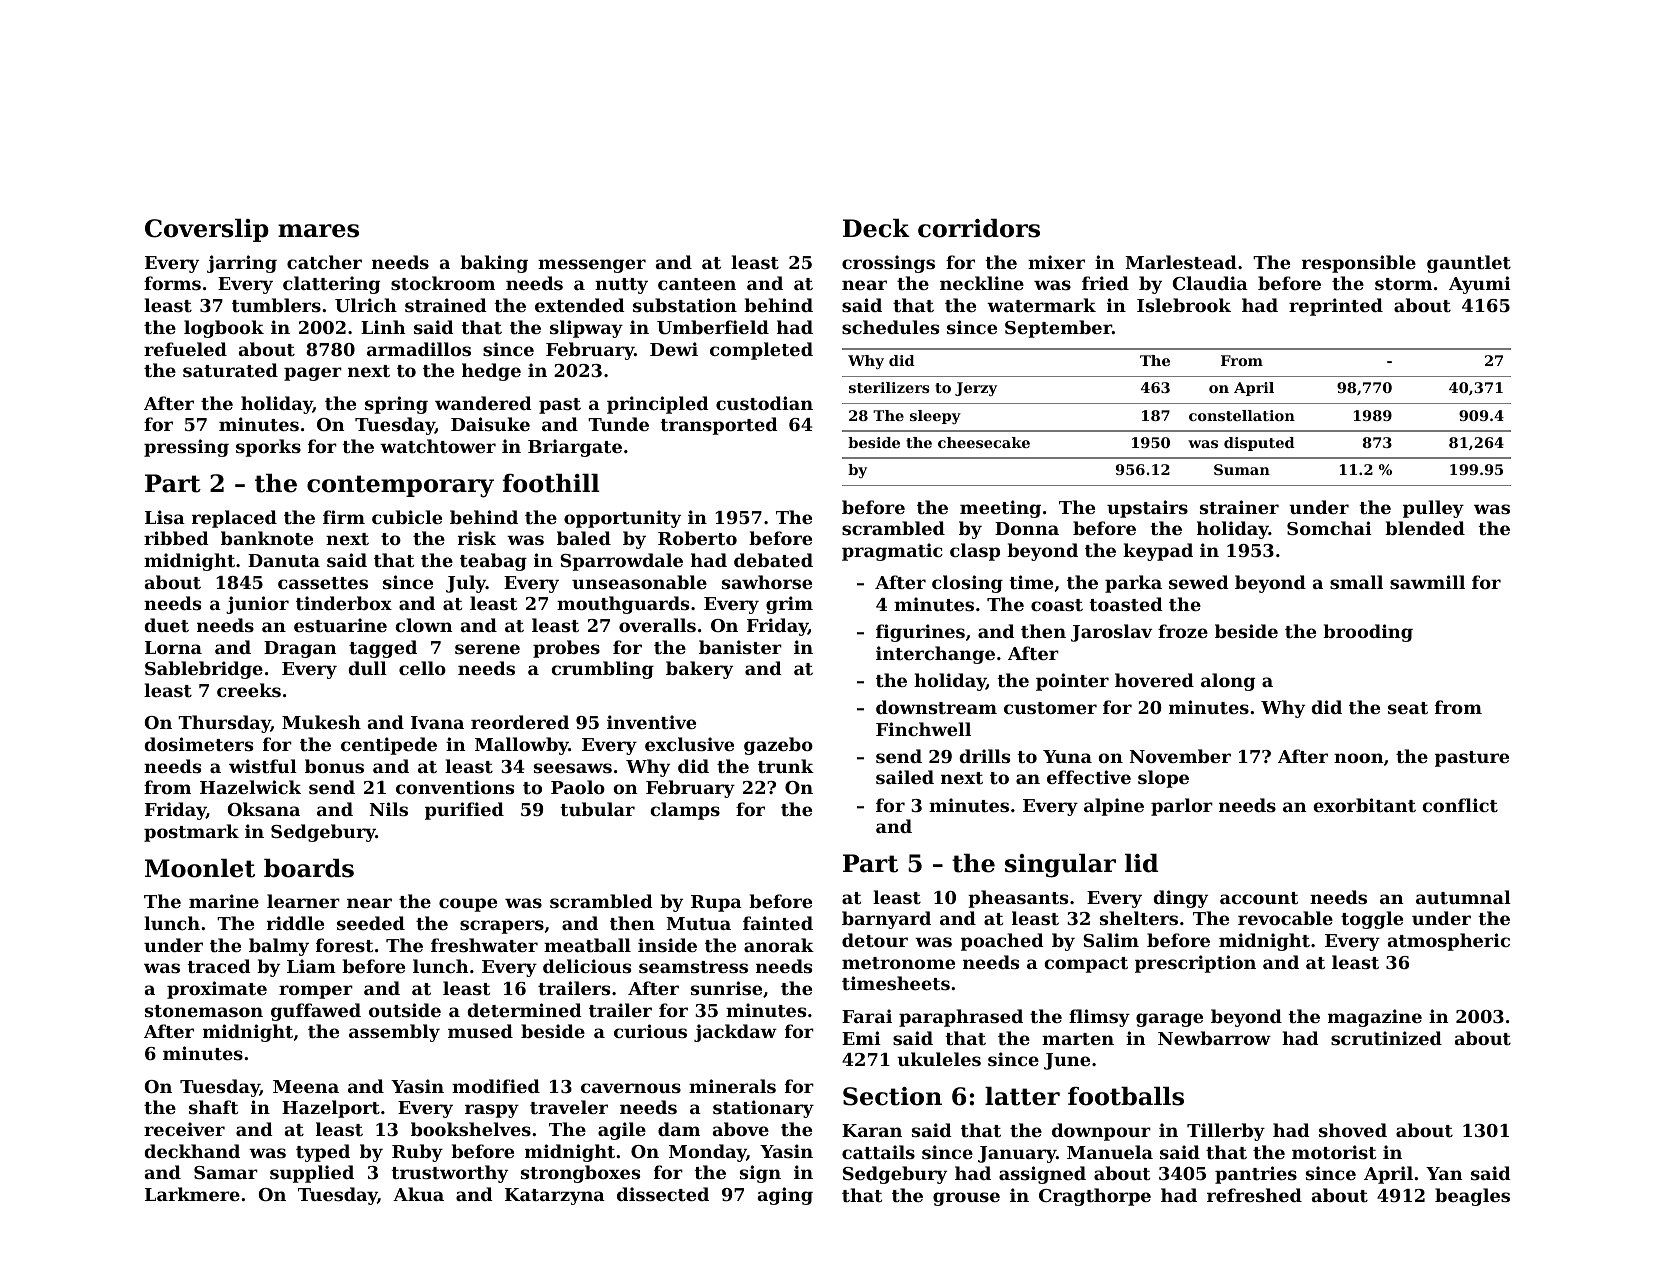 The width and height of the document is (1655, 1279). I want to click on estuarine, so click(340, 625).
